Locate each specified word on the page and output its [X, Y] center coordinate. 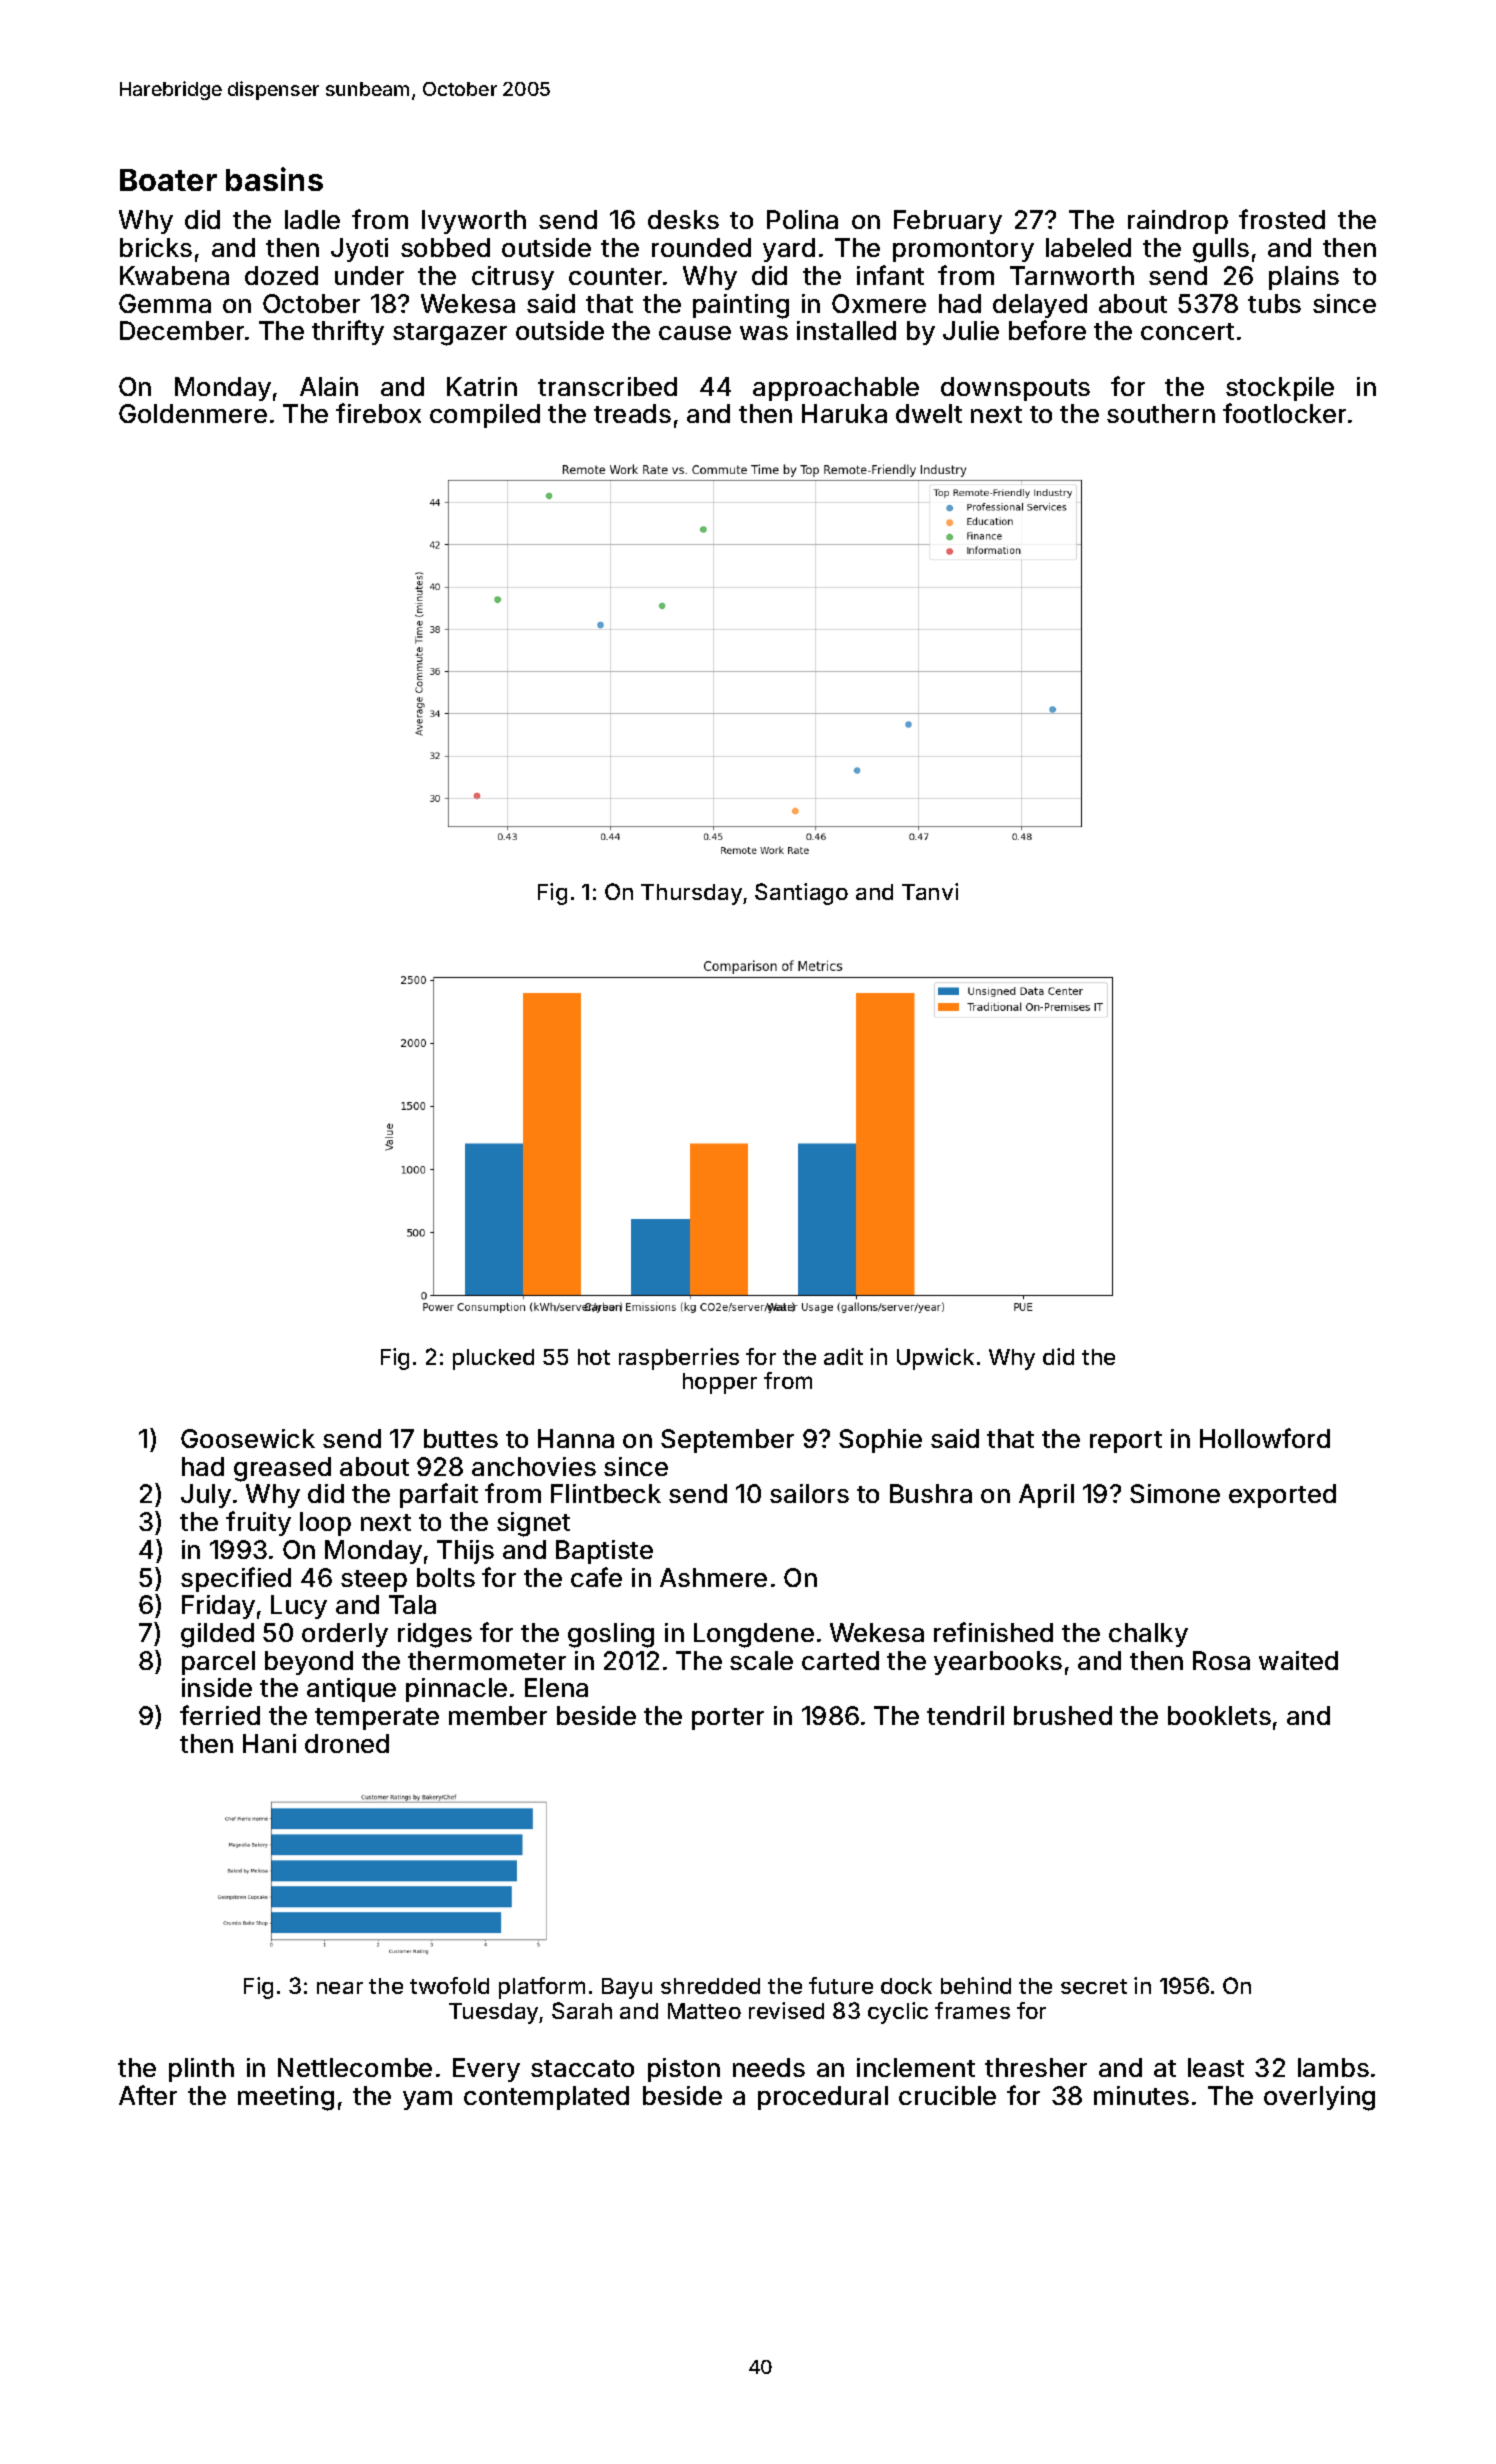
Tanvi [930, 891]
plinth [201, 2070]
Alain [329, 386]
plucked [493, 1359]
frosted [1282, 219]
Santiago [801, 894]
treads [632, 413]
